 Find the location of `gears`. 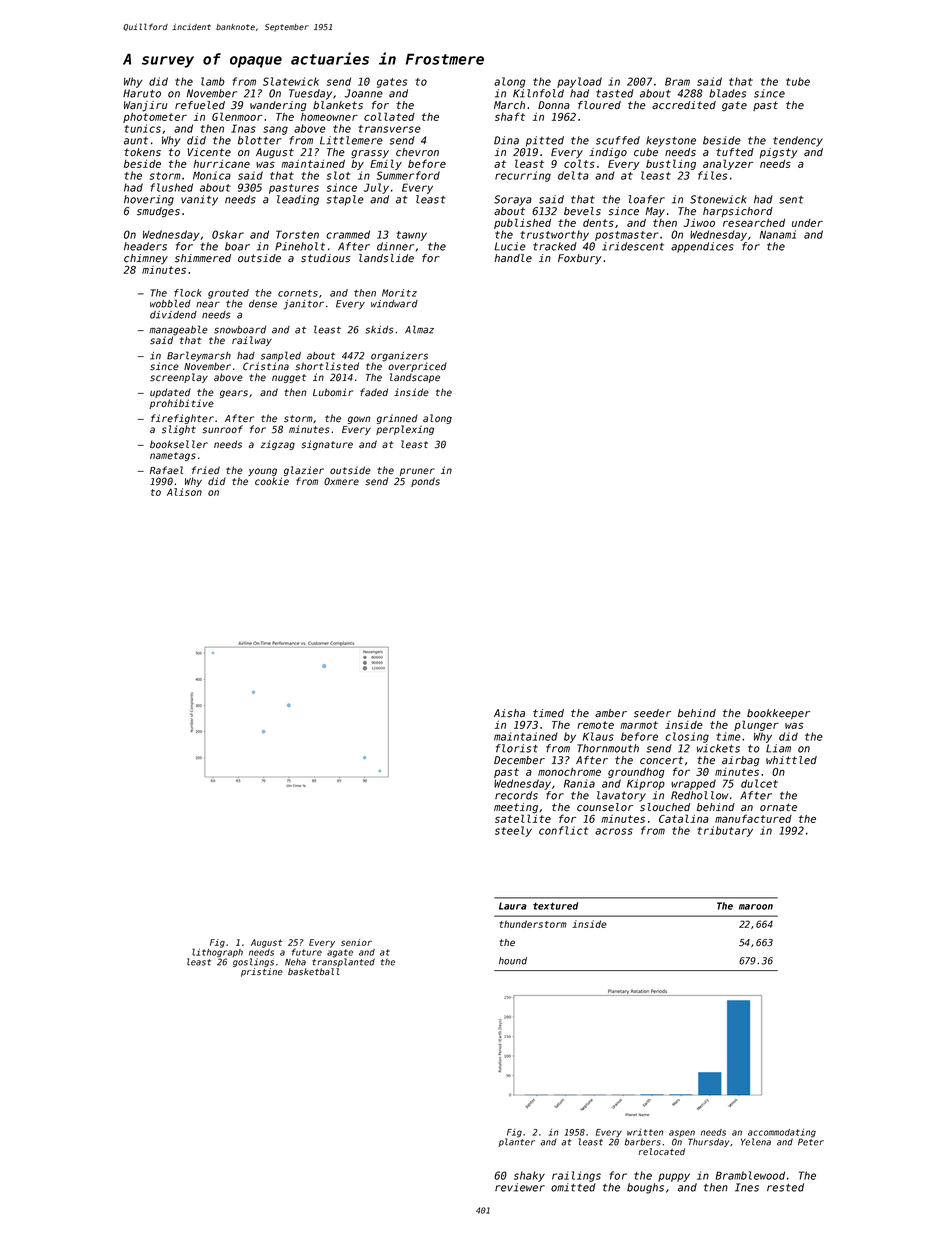

gears is located at coordinates (234, 394).
